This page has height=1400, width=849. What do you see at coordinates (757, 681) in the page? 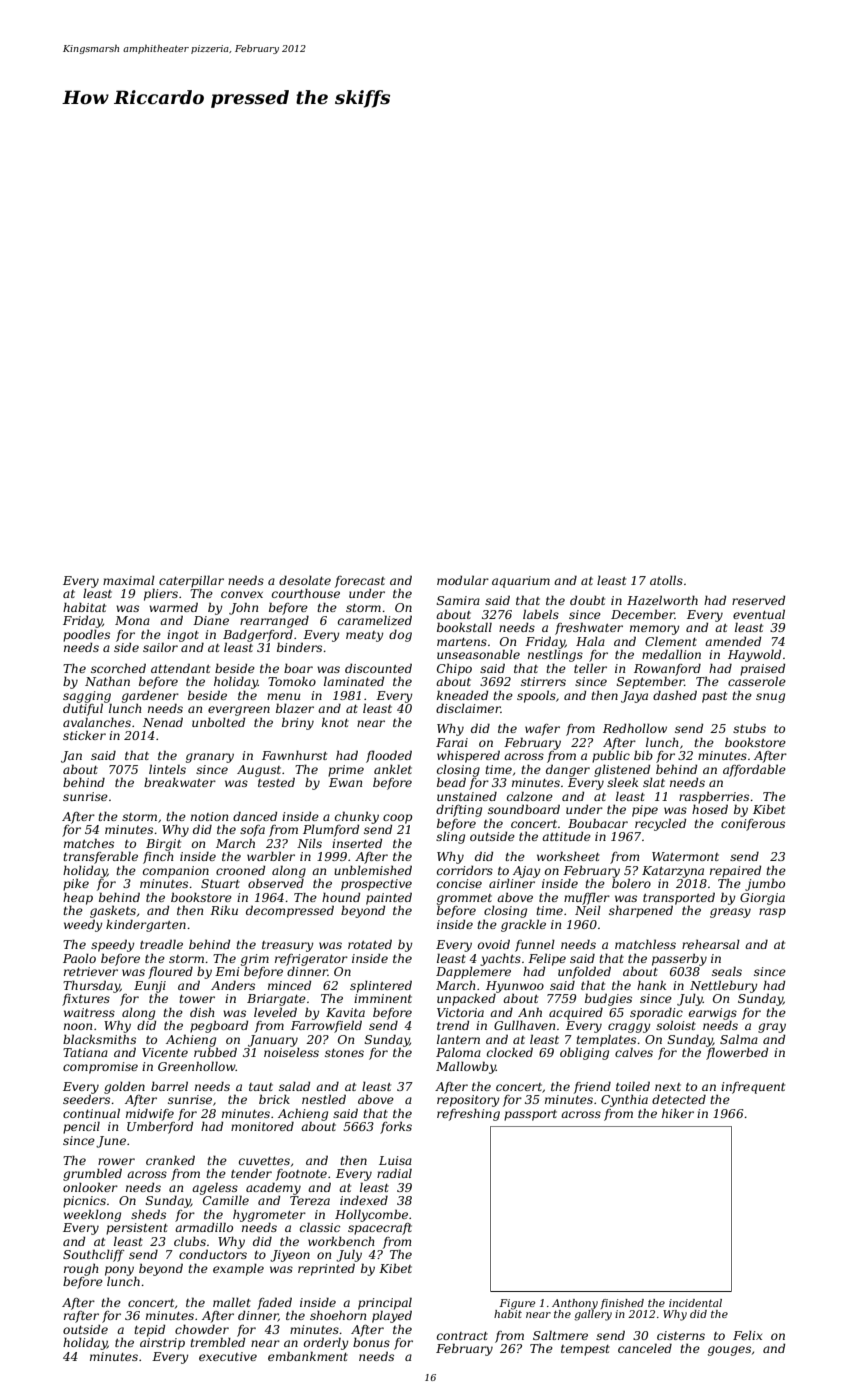
I see `casserole` at bounding box center [757, 681].
